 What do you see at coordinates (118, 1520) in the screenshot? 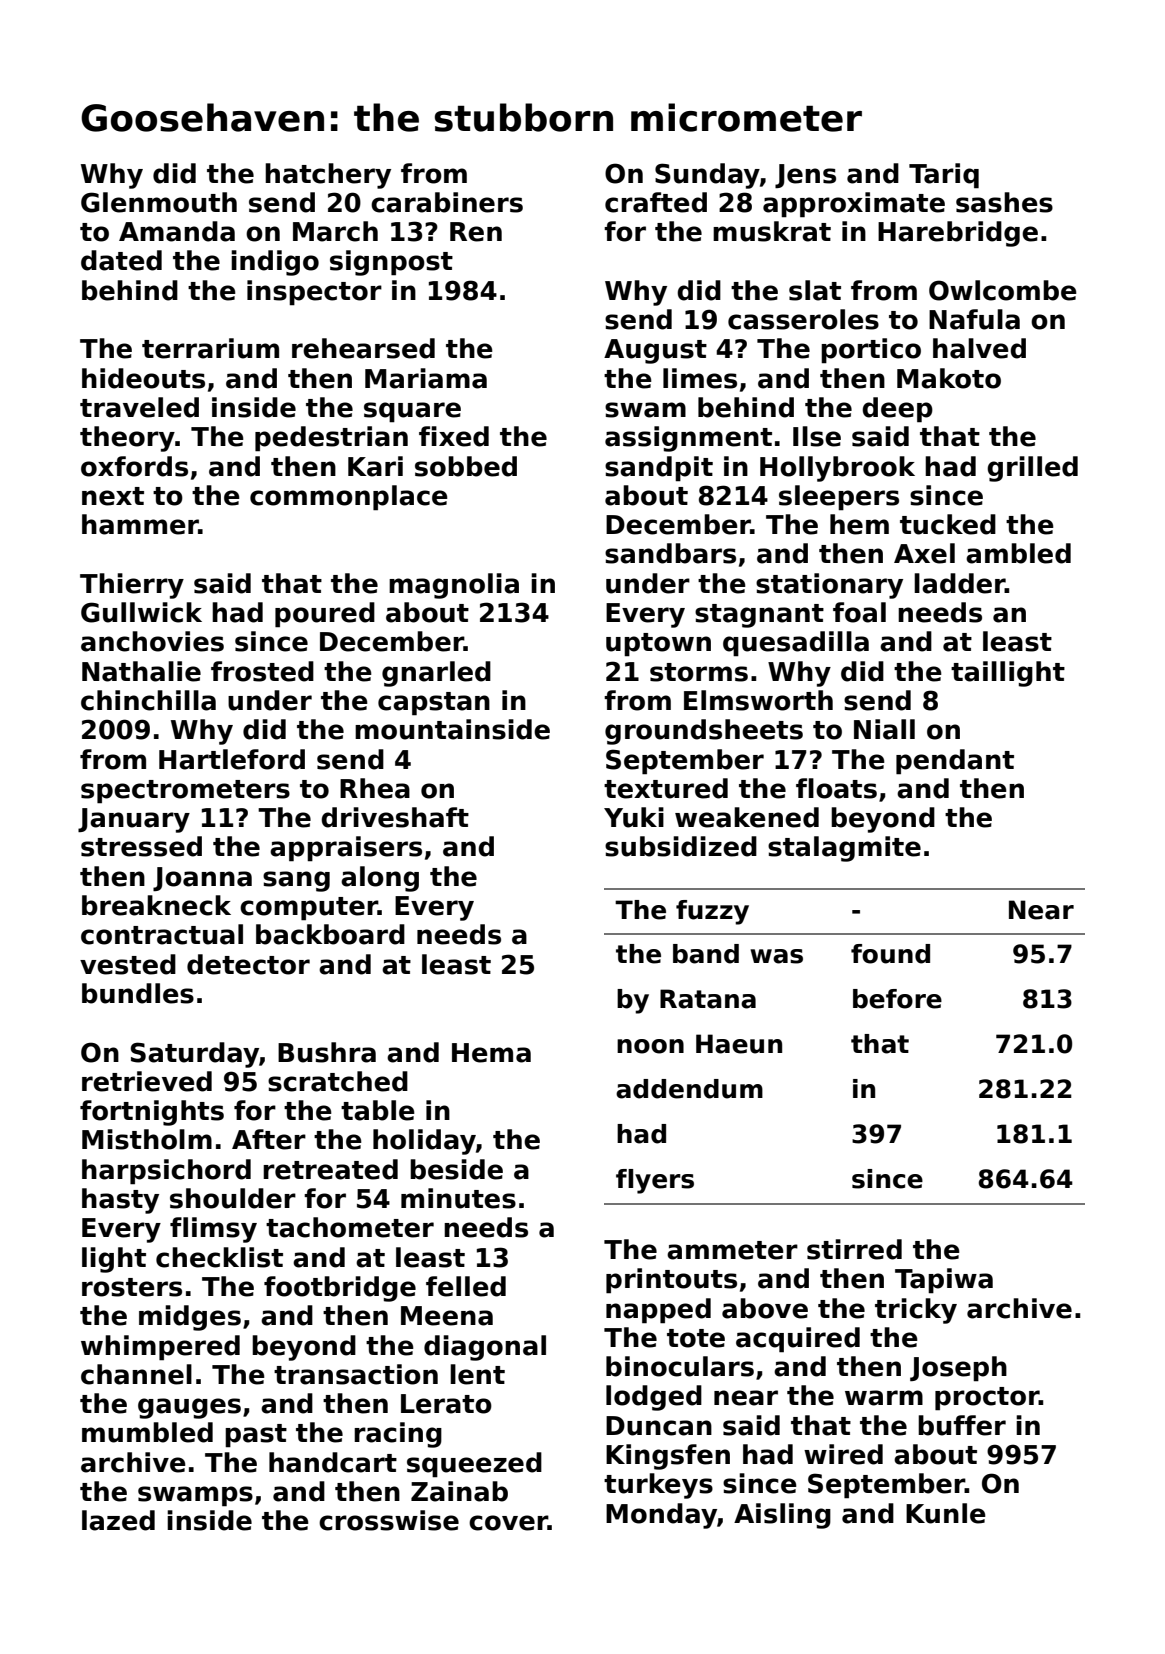
I see `lazed` at bounding box center [118, 1520].
